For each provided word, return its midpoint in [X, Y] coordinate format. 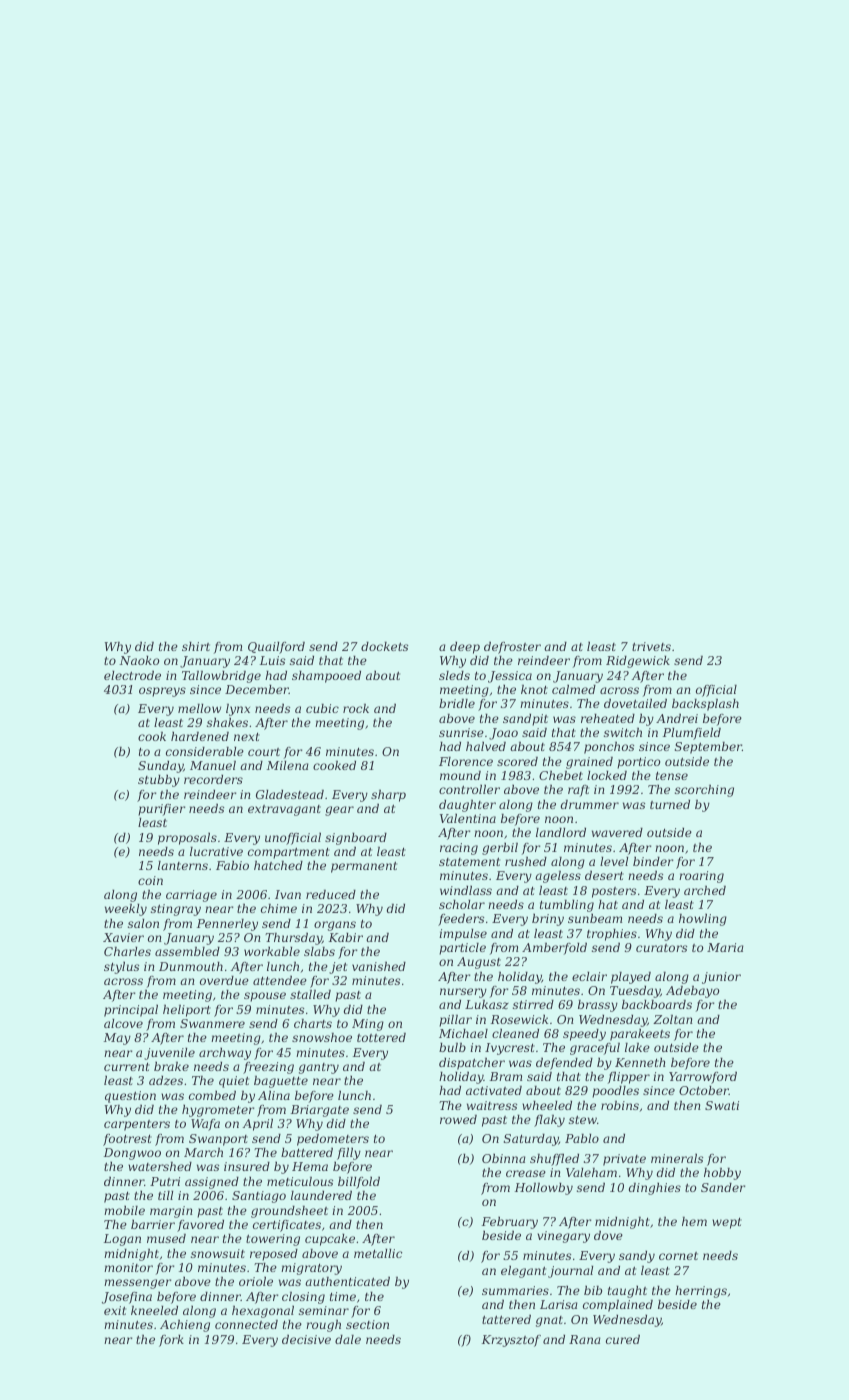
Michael [463, 1033]
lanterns [183, 865]
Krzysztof [511, 1341]
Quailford [276, 648]
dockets [384, 646]
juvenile [169, 1054]
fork [171, 1341]
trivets [651, 646]
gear [339, 811]
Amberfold [554, 949]
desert [604, 875]
